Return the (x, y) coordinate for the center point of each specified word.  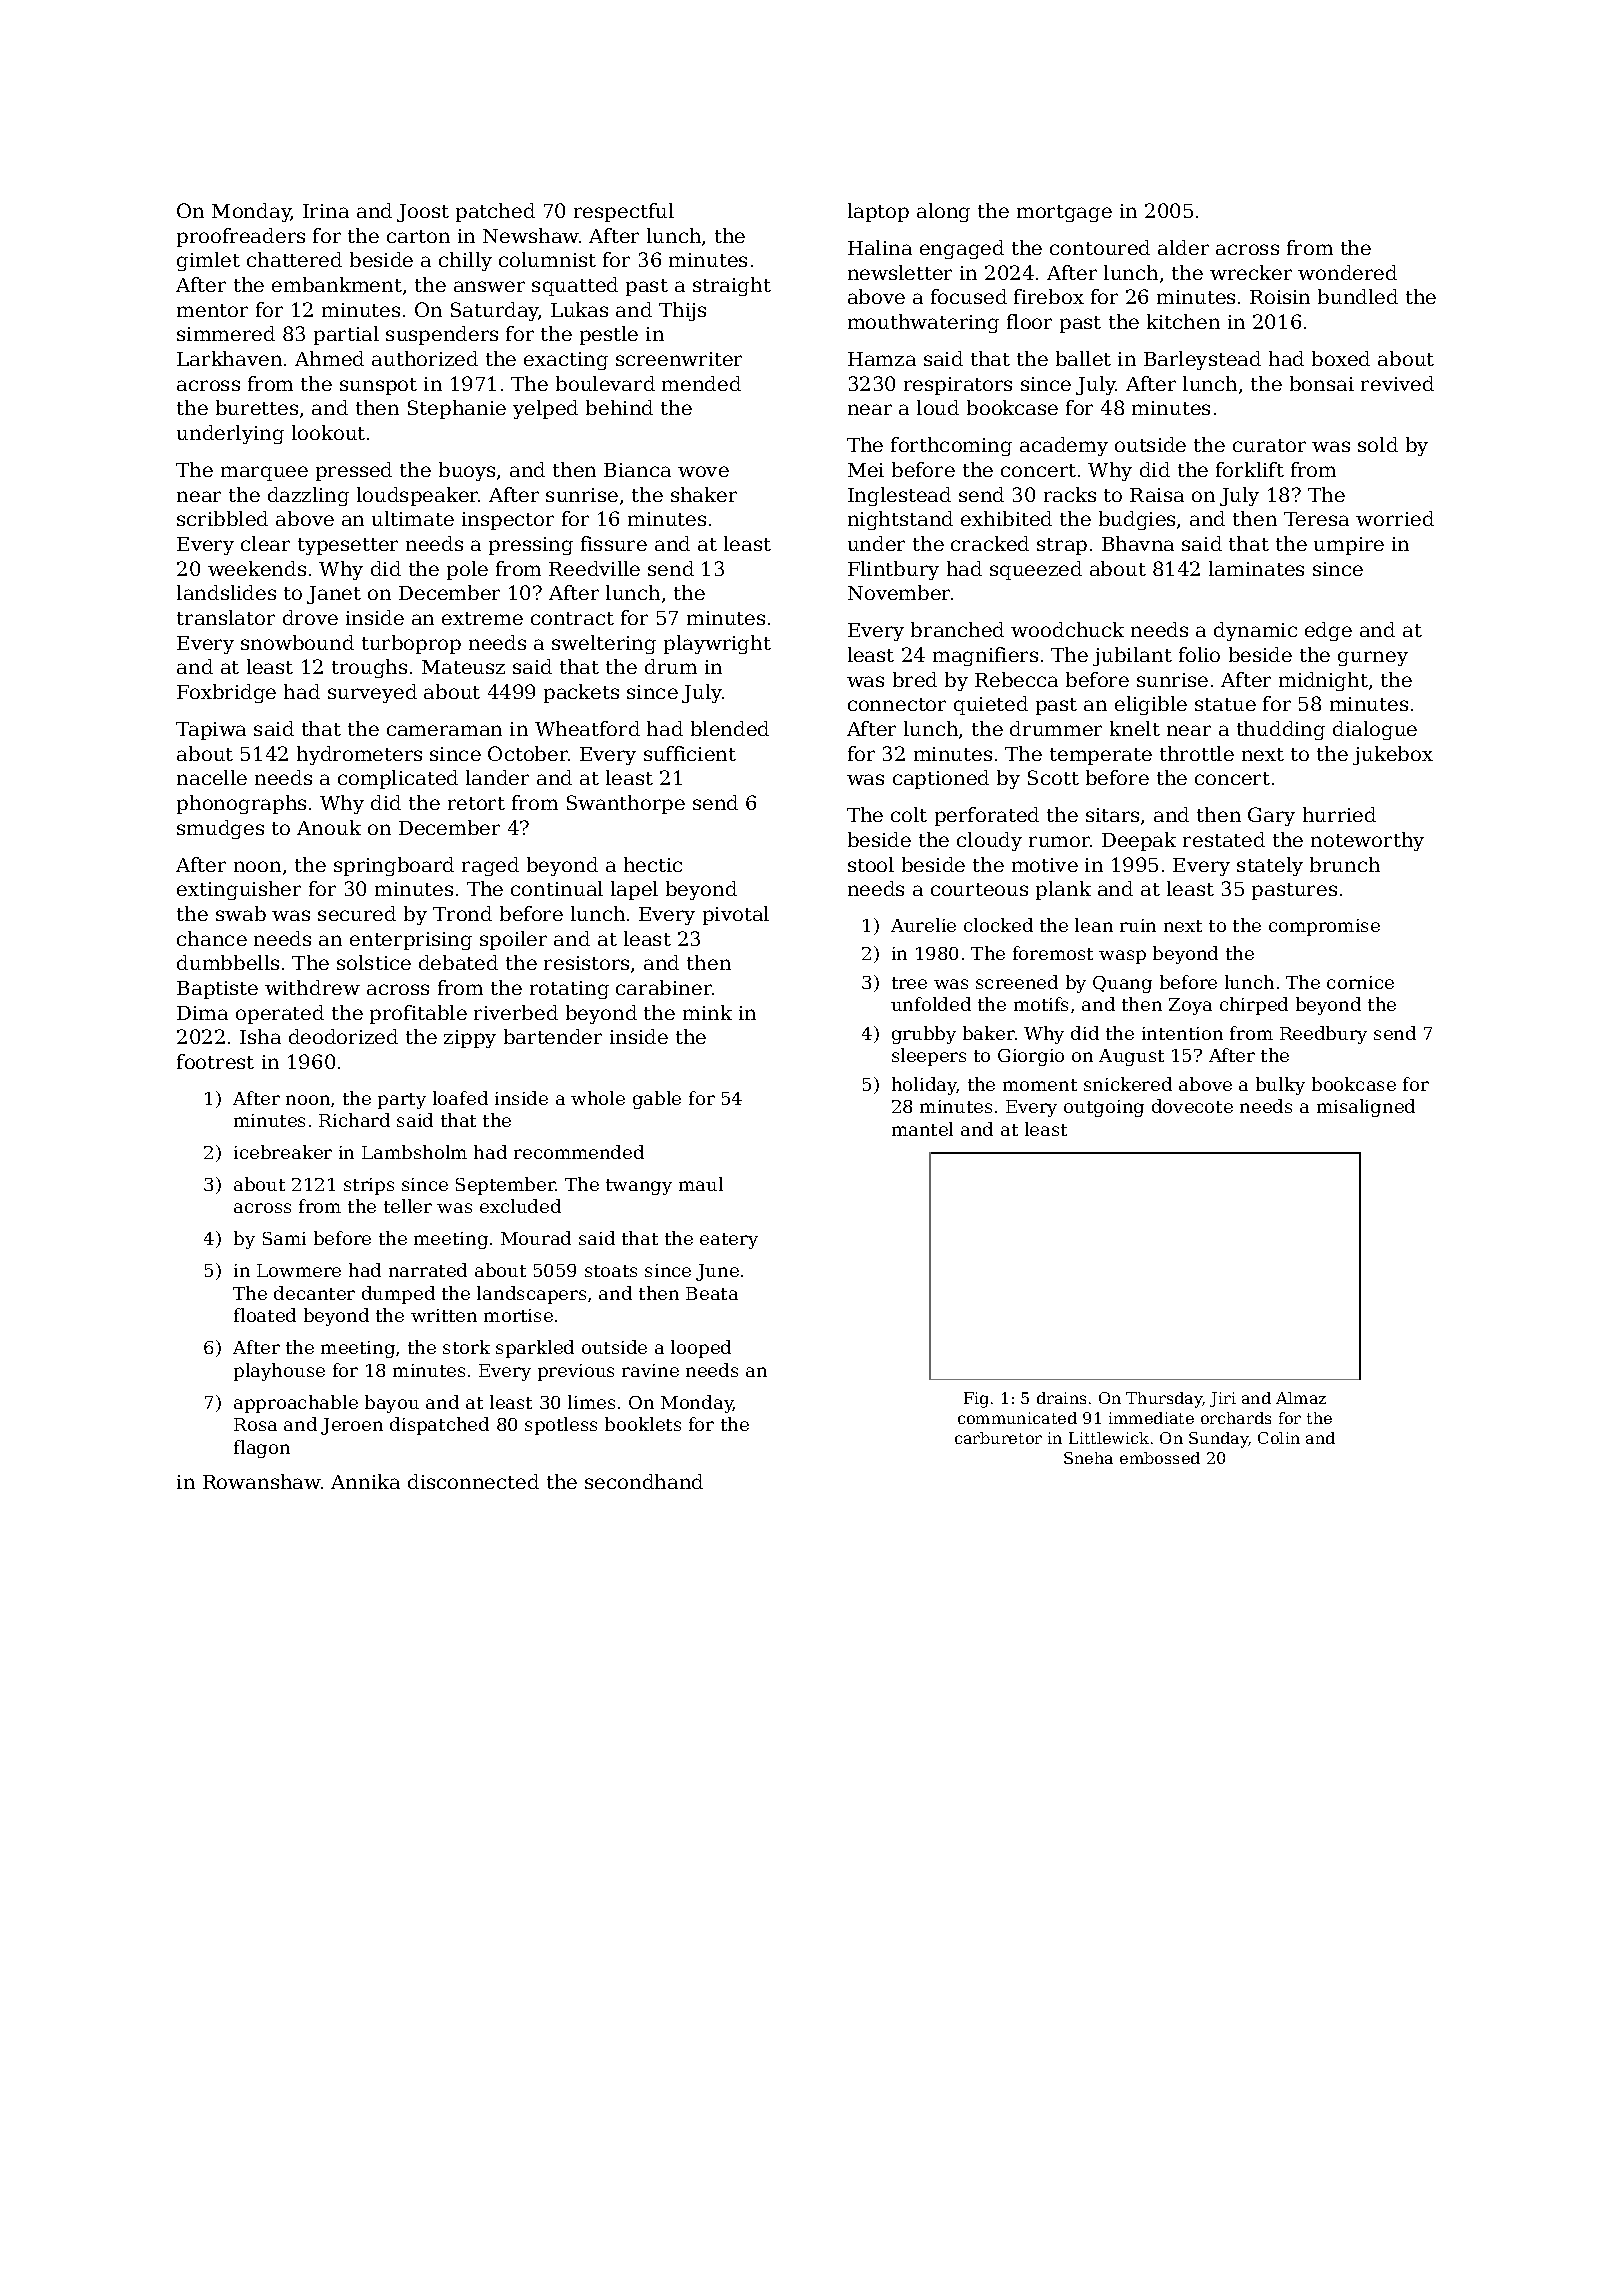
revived (1397, 383)
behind (619, 407)
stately (1270, 866)
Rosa (255, 1424)
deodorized (343, 1036)
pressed (354, 471)
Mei (866, 470)
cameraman (444, 730)
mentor (212, 310)
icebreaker (283, 1152)
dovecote (1192, 1106)
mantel (922, 1129)
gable (657, 1100)
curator (1269, 445)
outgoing (1104, 1108)
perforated (987, 816)
